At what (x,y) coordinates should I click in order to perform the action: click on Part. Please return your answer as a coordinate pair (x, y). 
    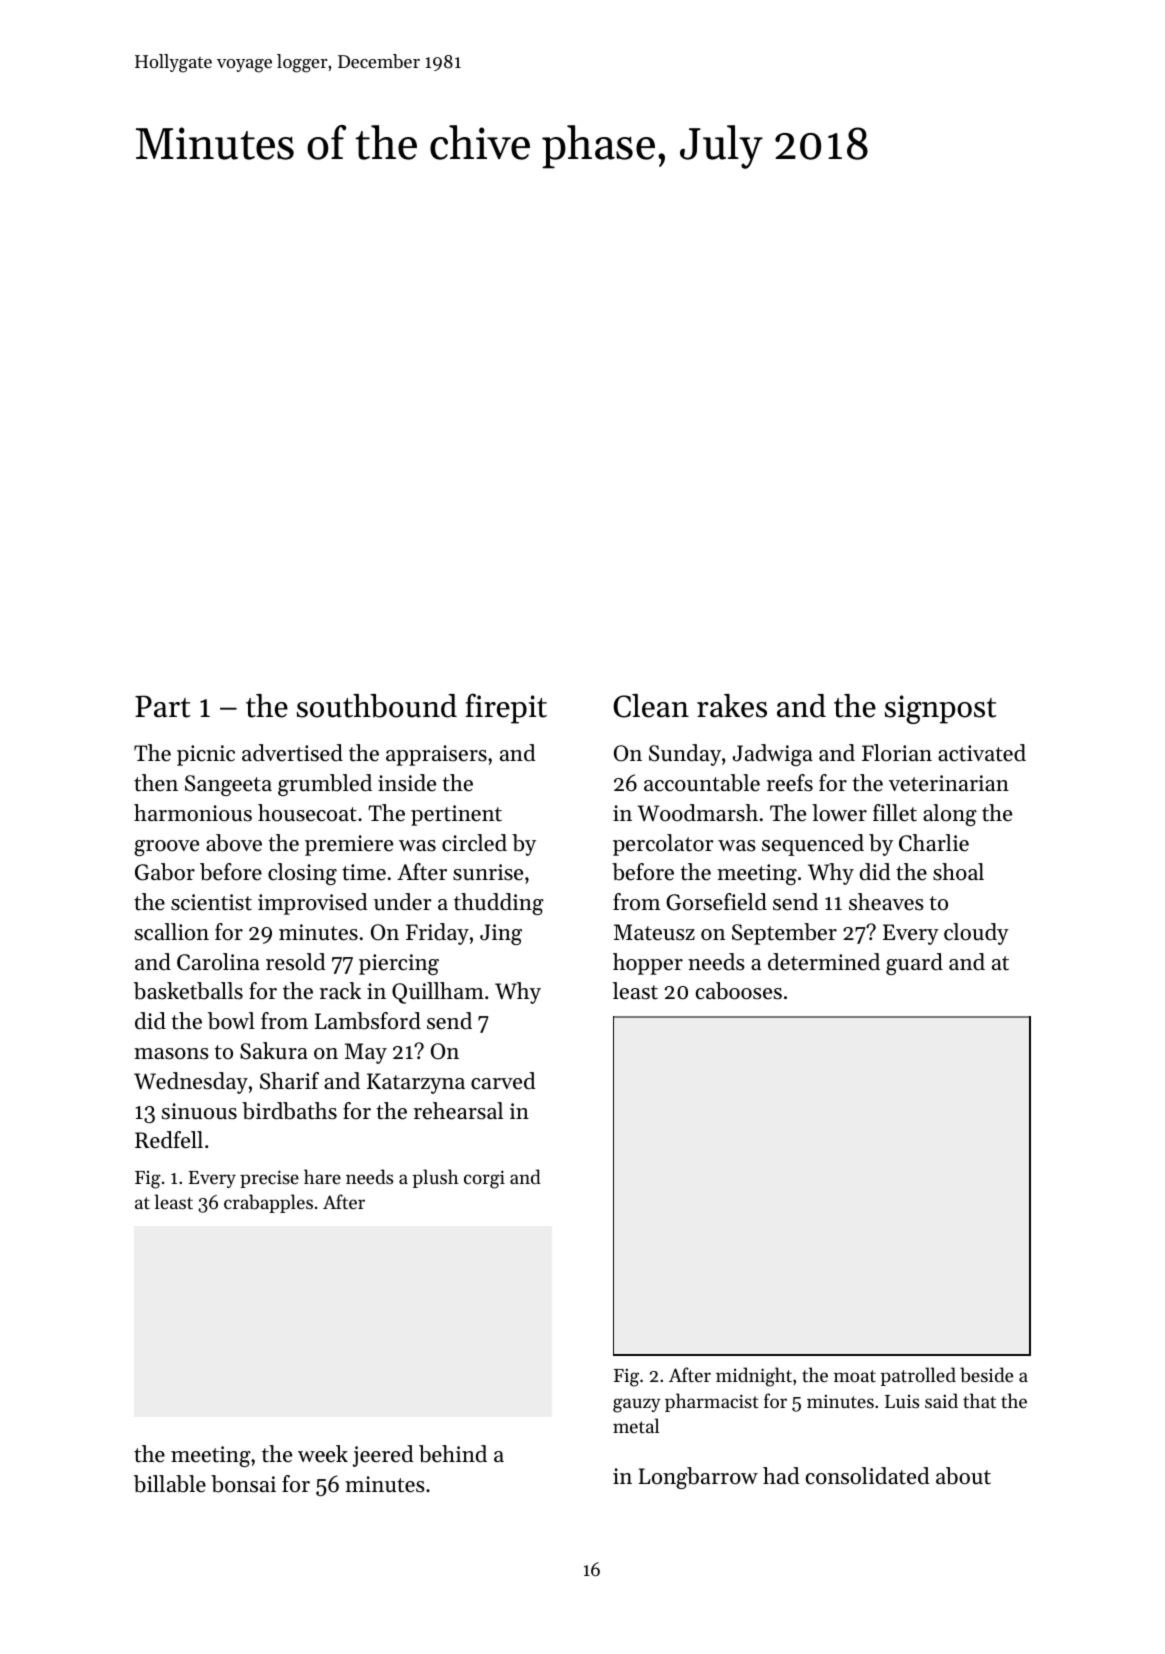
    Looking at the image, I should click on (163, 706).
